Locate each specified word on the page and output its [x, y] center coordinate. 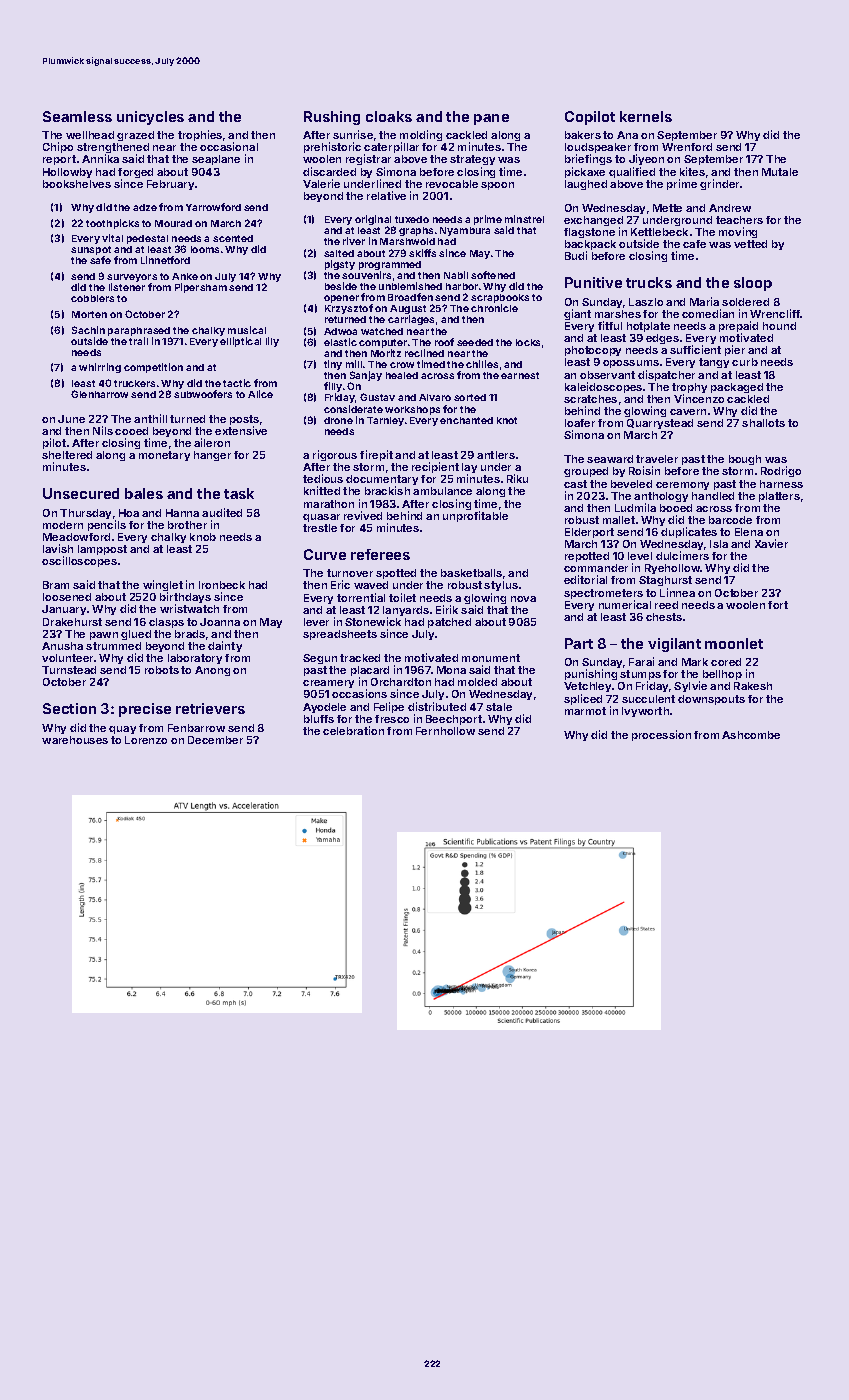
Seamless [77, 116]
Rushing [332, 118]
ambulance [442, 491]
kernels [646, 116]
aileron [212, 442]
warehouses [75, 740]
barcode [730, 520]
